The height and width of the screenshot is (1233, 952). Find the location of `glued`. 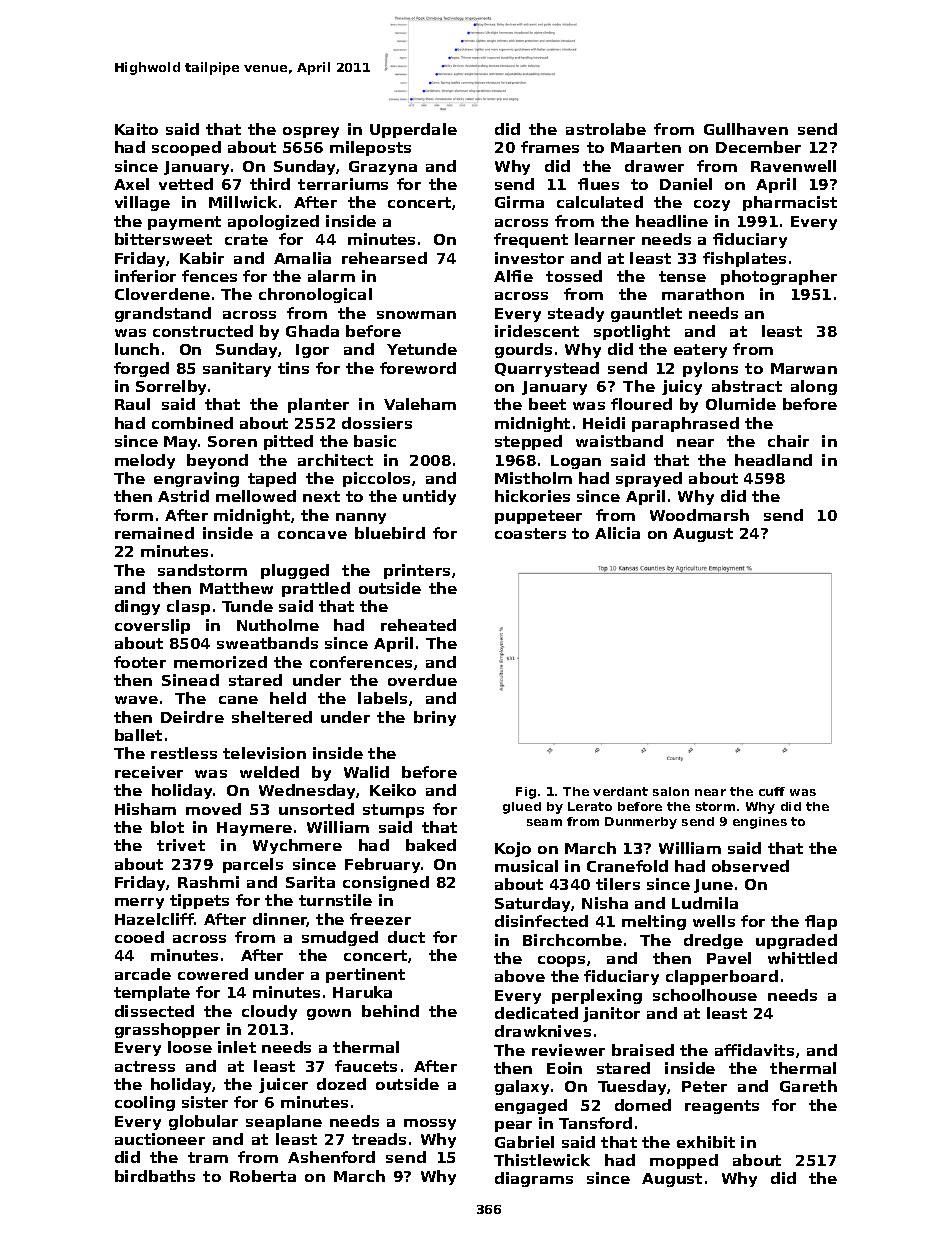

glued is located at coordinates (522, 808).
